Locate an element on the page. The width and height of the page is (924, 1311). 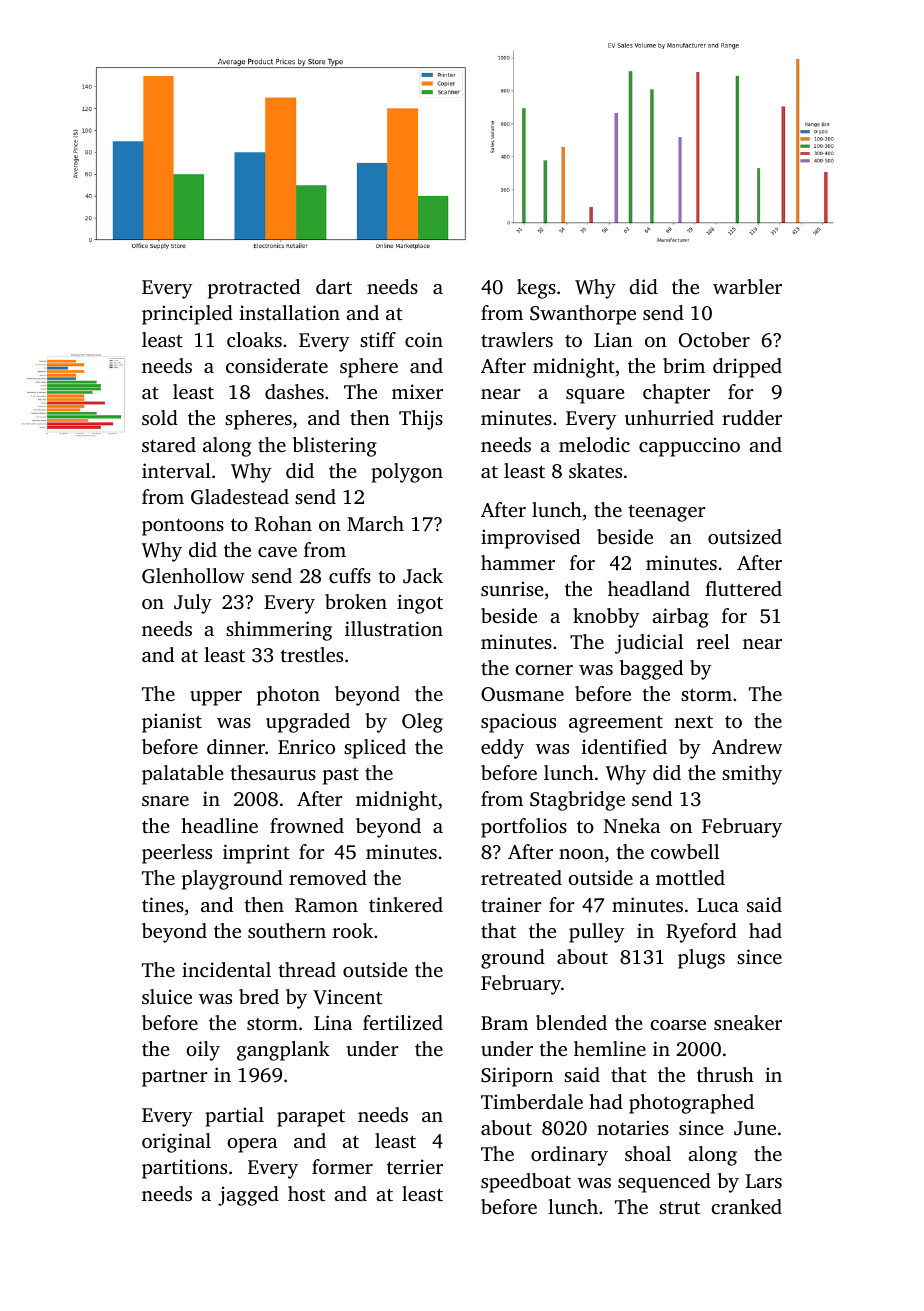
sneaker is located at coordinates (748, 1022).
